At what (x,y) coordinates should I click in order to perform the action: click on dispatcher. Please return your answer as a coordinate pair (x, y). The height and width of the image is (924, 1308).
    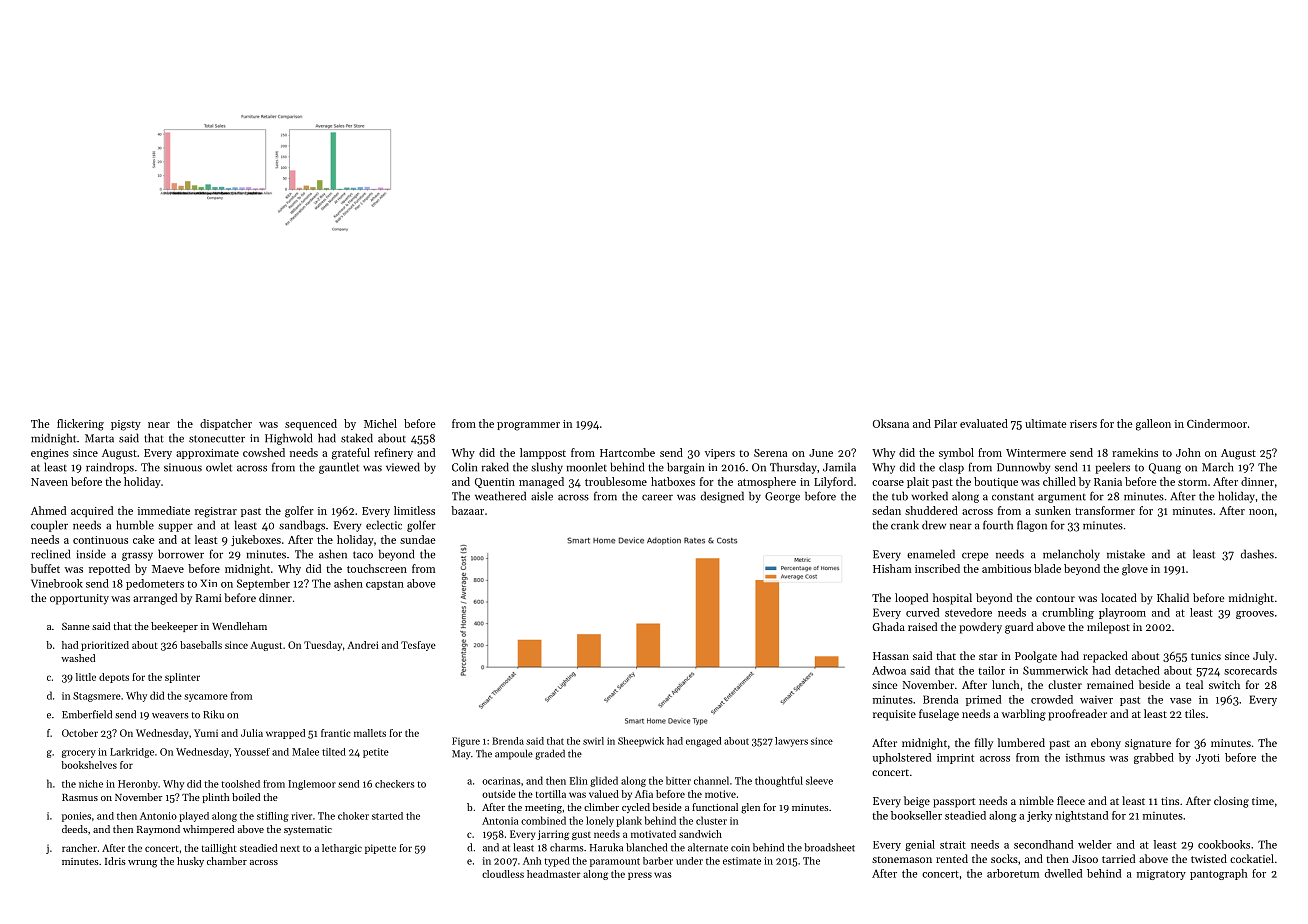
    Looking at the image, I should click on (226, 424).
